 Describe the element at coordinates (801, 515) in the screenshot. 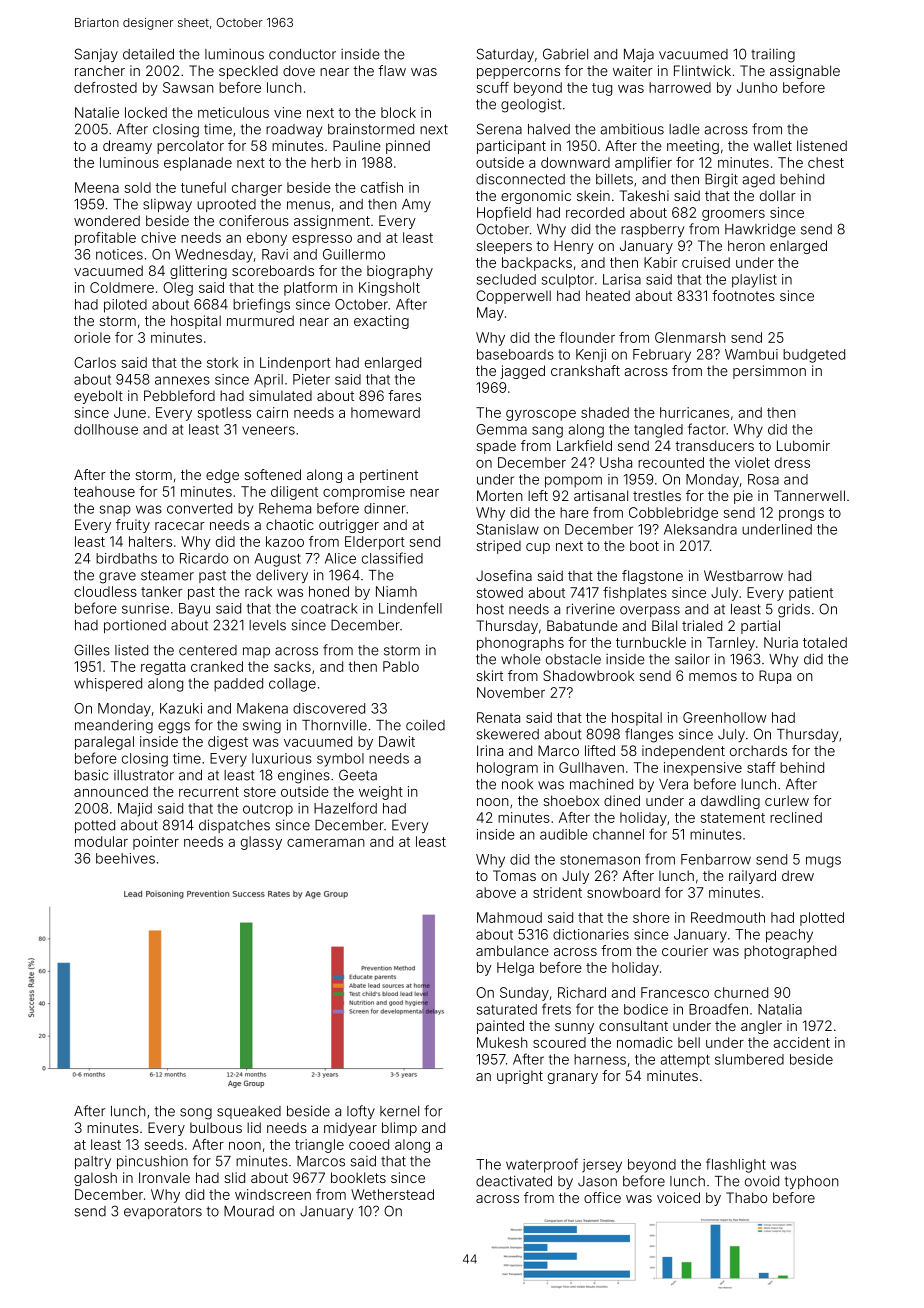

I see `prongs` at that location.
